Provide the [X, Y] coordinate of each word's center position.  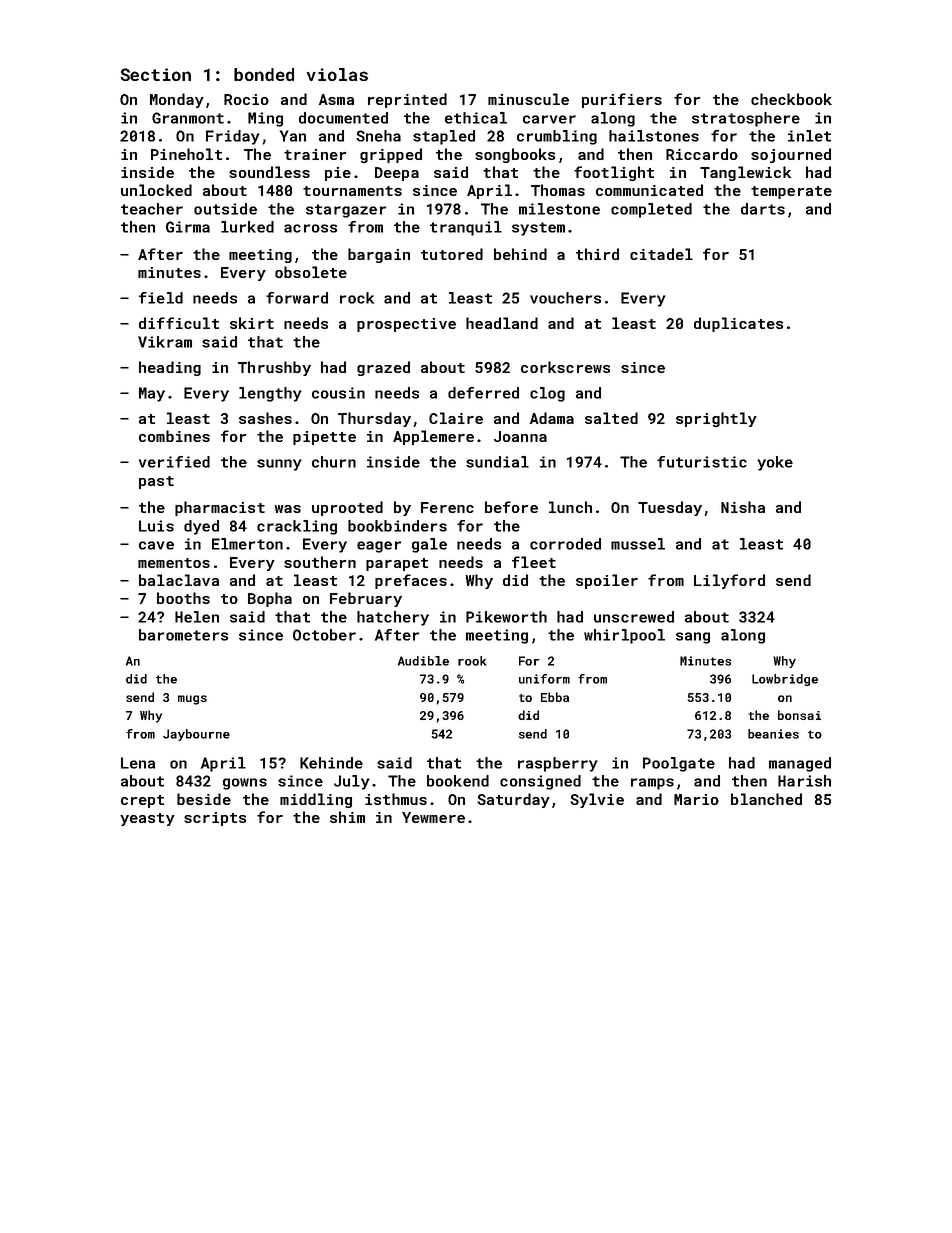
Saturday [513, 800]
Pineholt [186, 154]
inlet [809, 136]
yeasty [147, 819]
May [152, 394]
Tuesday [670, 508]
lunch [570, 507]
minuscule [528, 99]
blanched [766, 799]
